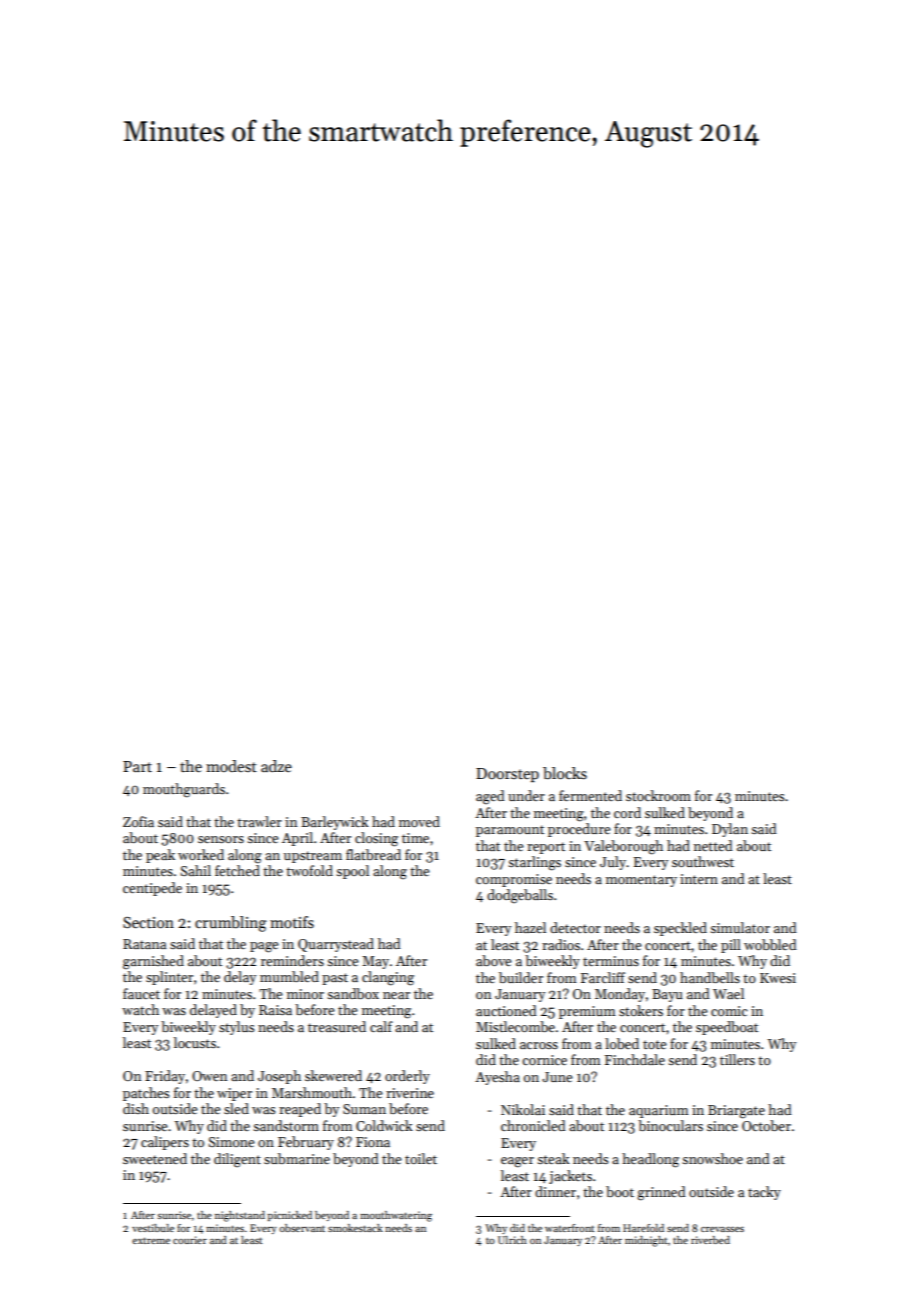  What do you see at coordinates (419, 821) in the screenshot?
I see `moved` at bounding box center [419, 821].
